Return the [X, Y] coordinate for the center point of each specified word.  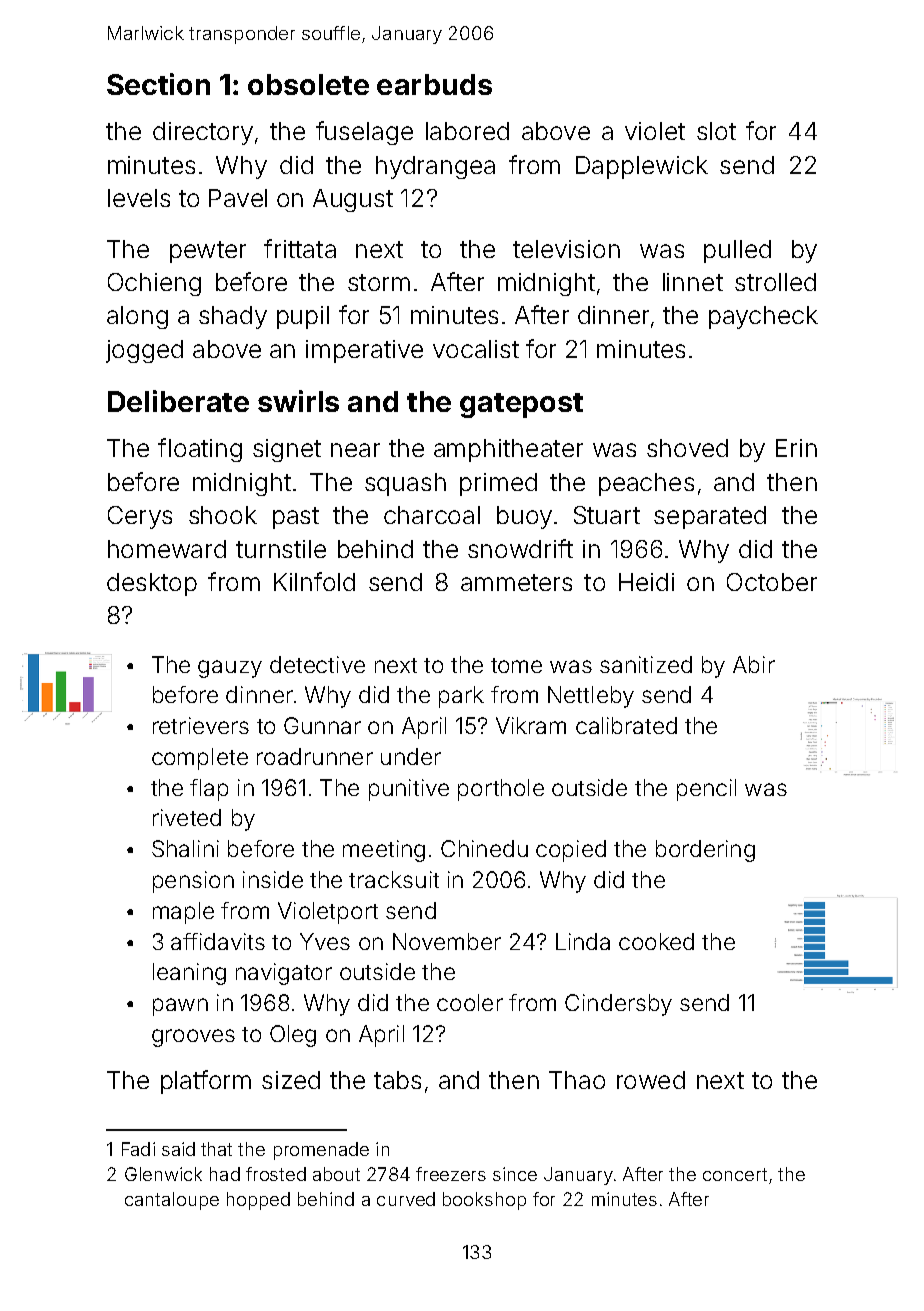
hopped [258, 1201]
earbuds [434, 84]
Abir [754, 664]
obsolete [308, 84]
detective [317, 664]
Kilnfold [314, 581]
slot [716, 131]
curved [406, 1199]
